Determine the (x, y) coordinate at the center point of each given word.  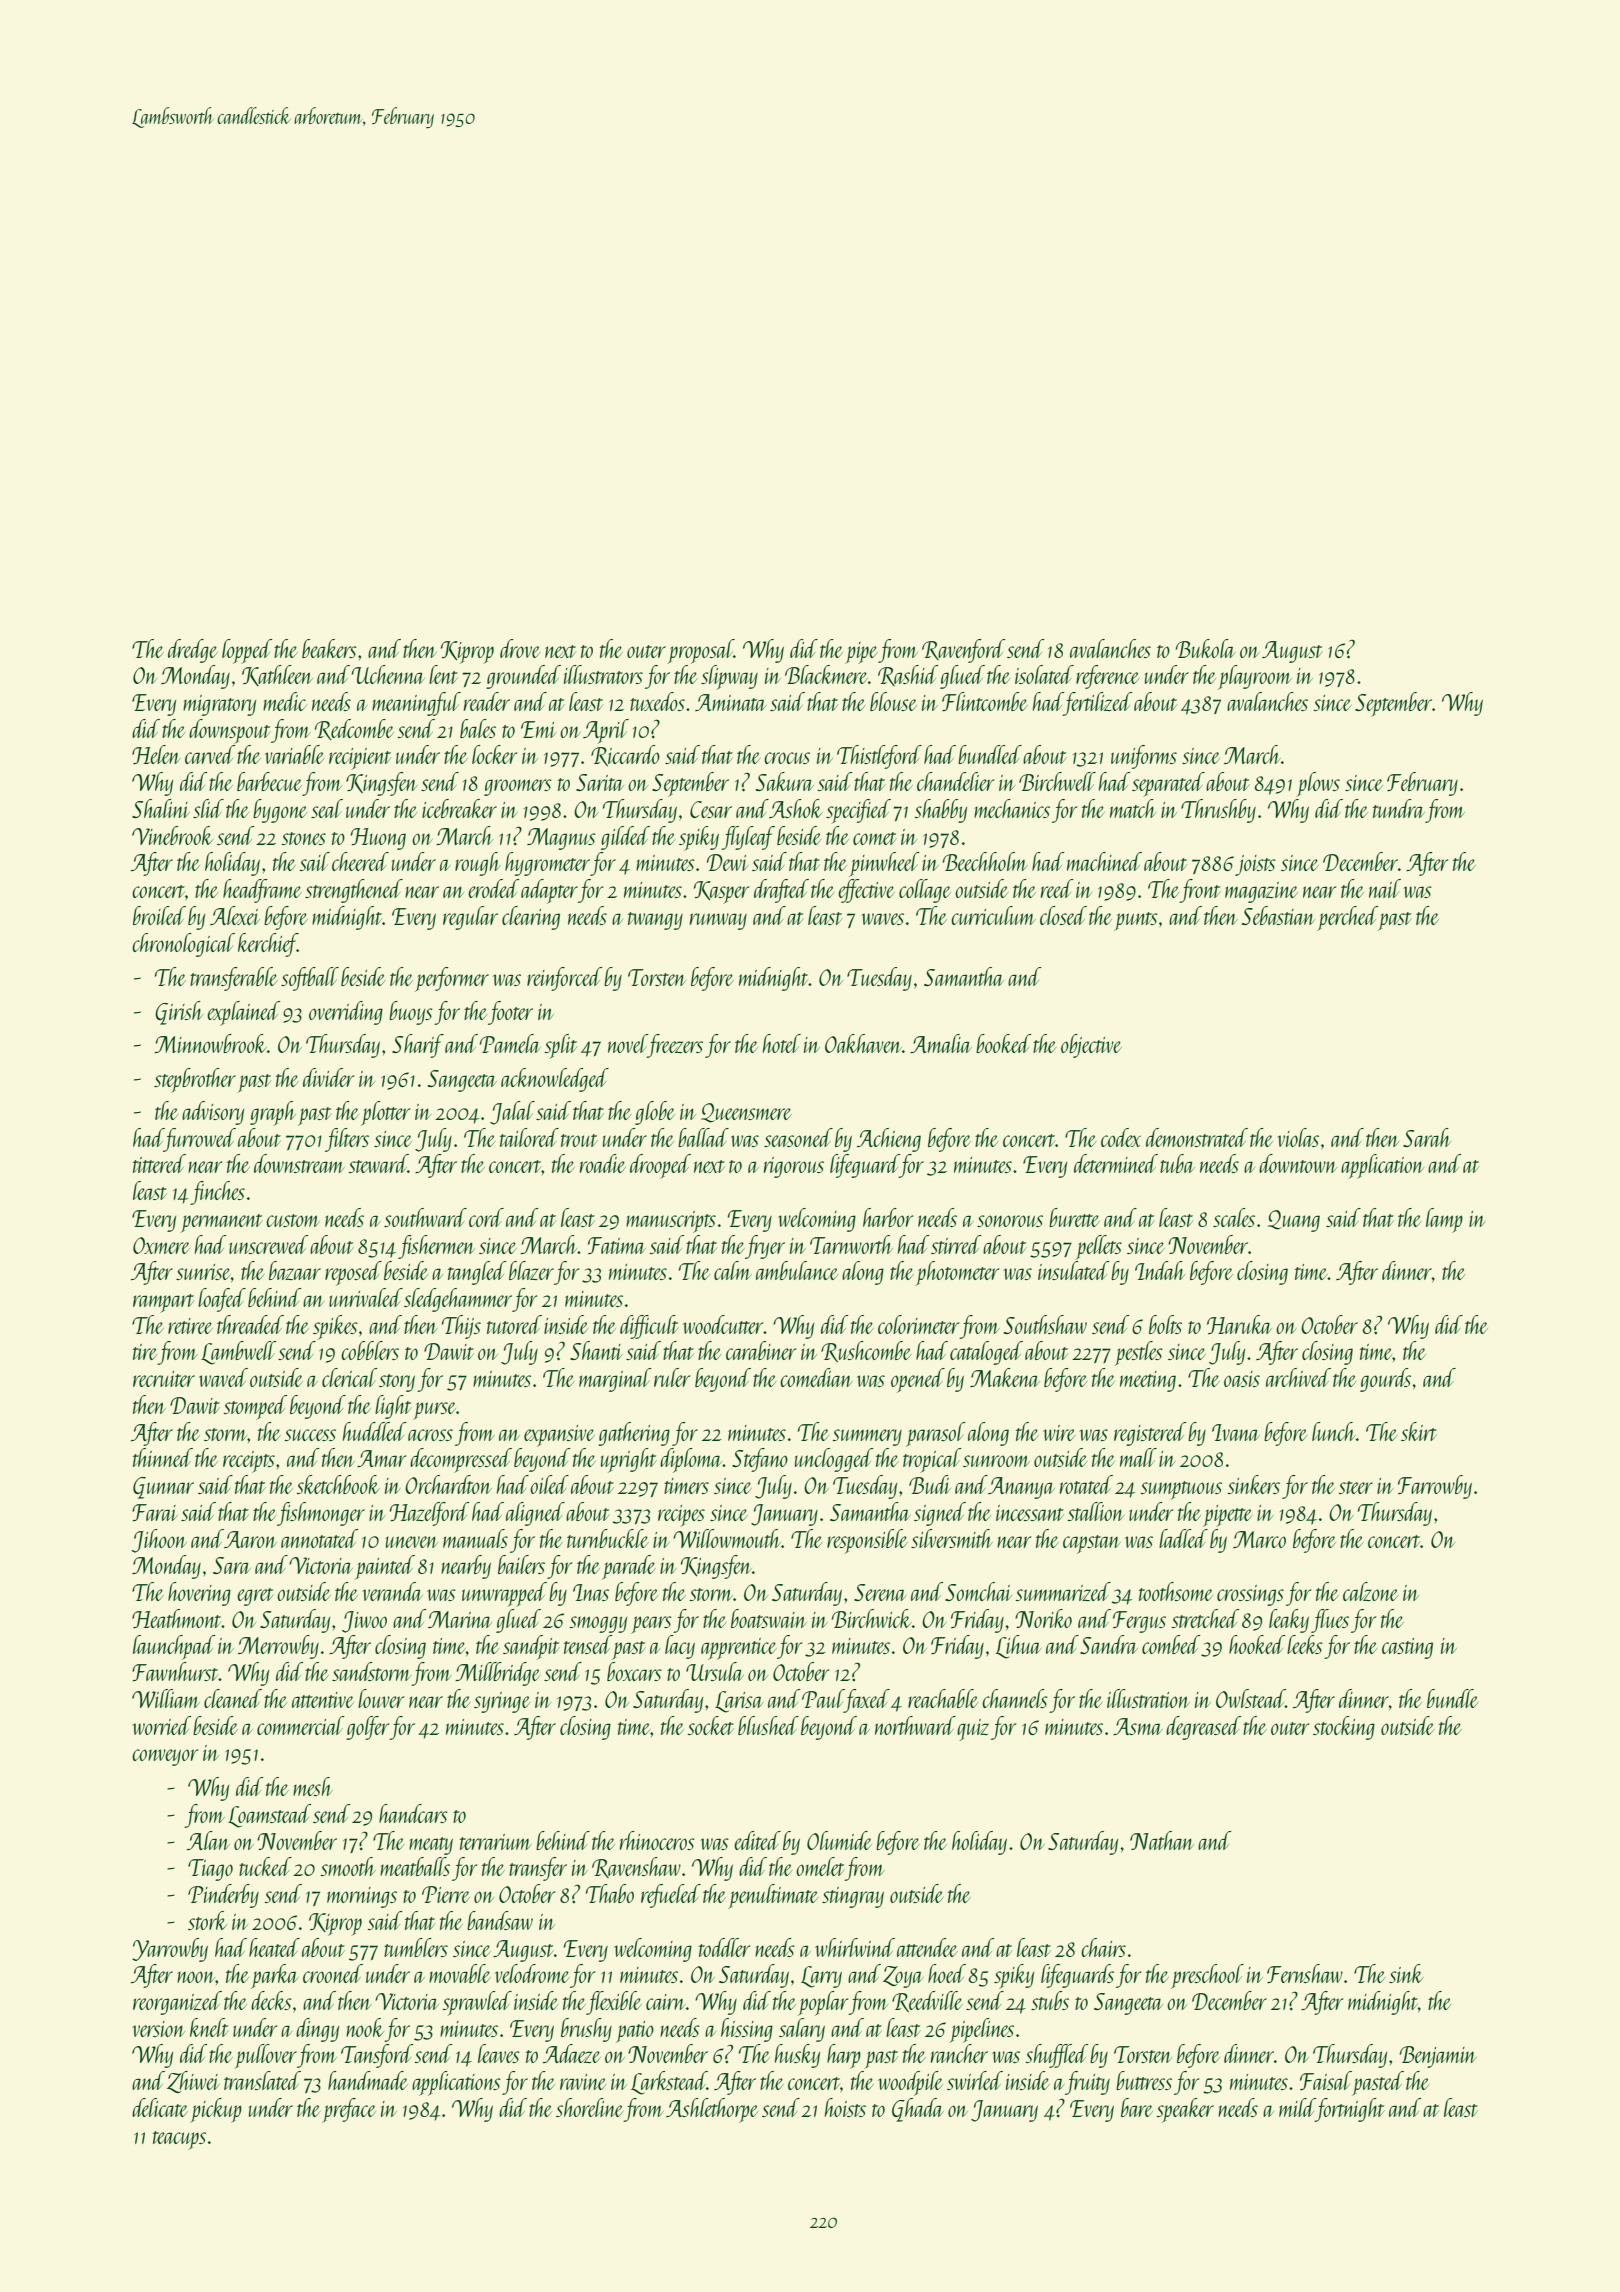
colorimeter (918, 1324)
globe (655, 1113)
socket (710, 1725)
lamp (1444, 1220)
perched (1347, 918)
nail (1385, 888)
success (310, 1435)
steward (378, 1163)
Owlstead (1251, 1698)
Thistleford (879, 757)
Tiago (210, 1870)
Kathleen (277, 675)
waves (882, 919)
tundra (1399, 808)
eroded (493, 888)
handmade (368, 2080)
